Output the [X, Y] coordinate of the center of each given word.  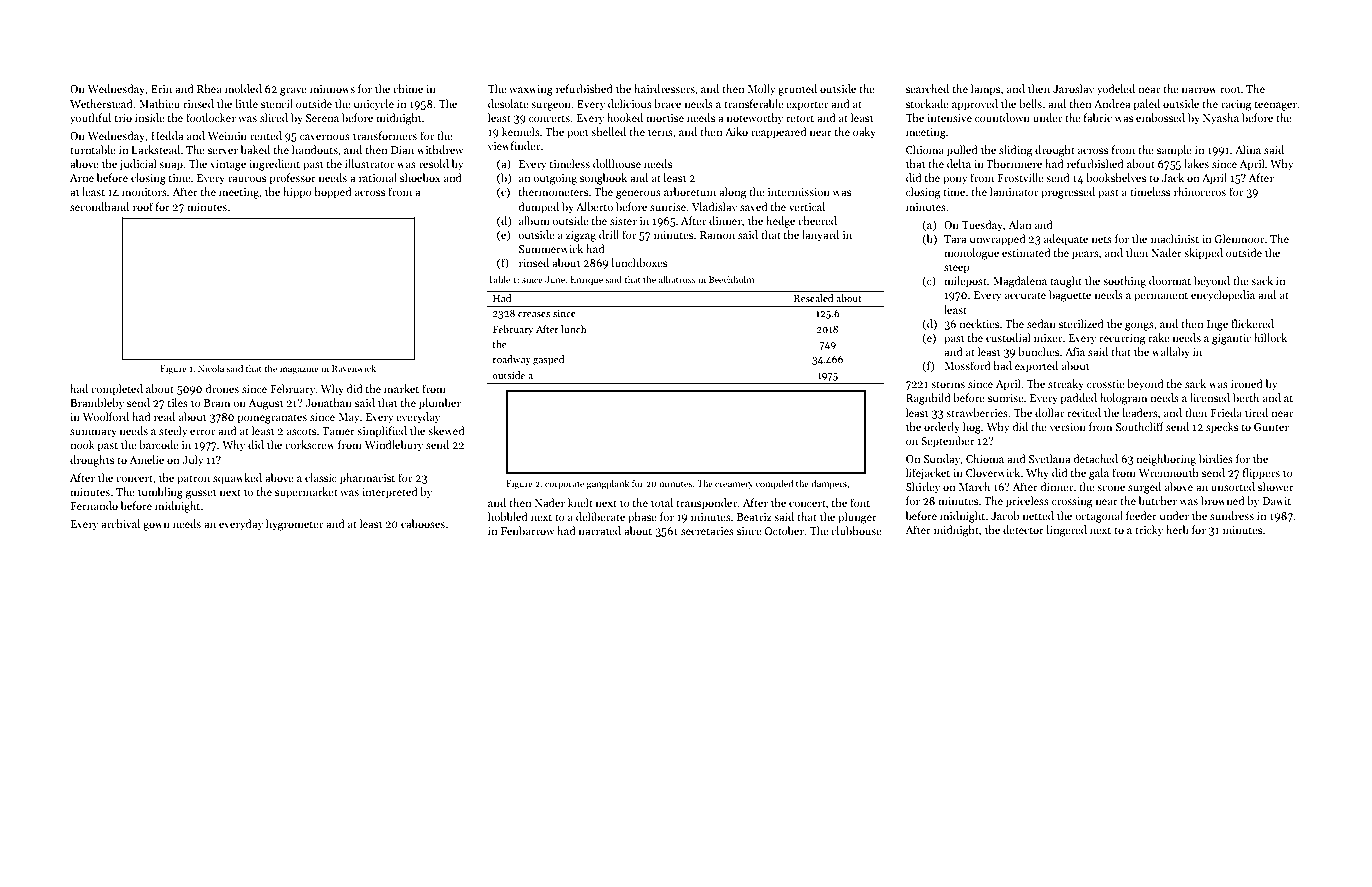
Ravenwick [354, 368]
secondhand [99, 206]
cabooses [423, 523]
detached [1096, 458]
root [1230, 89]
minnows [332, 89]
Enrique [586, 280]
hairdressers [664, 88]
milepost [965, 282]
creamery [734, 485]
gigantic [1231, 339]
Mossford [967, 365]
